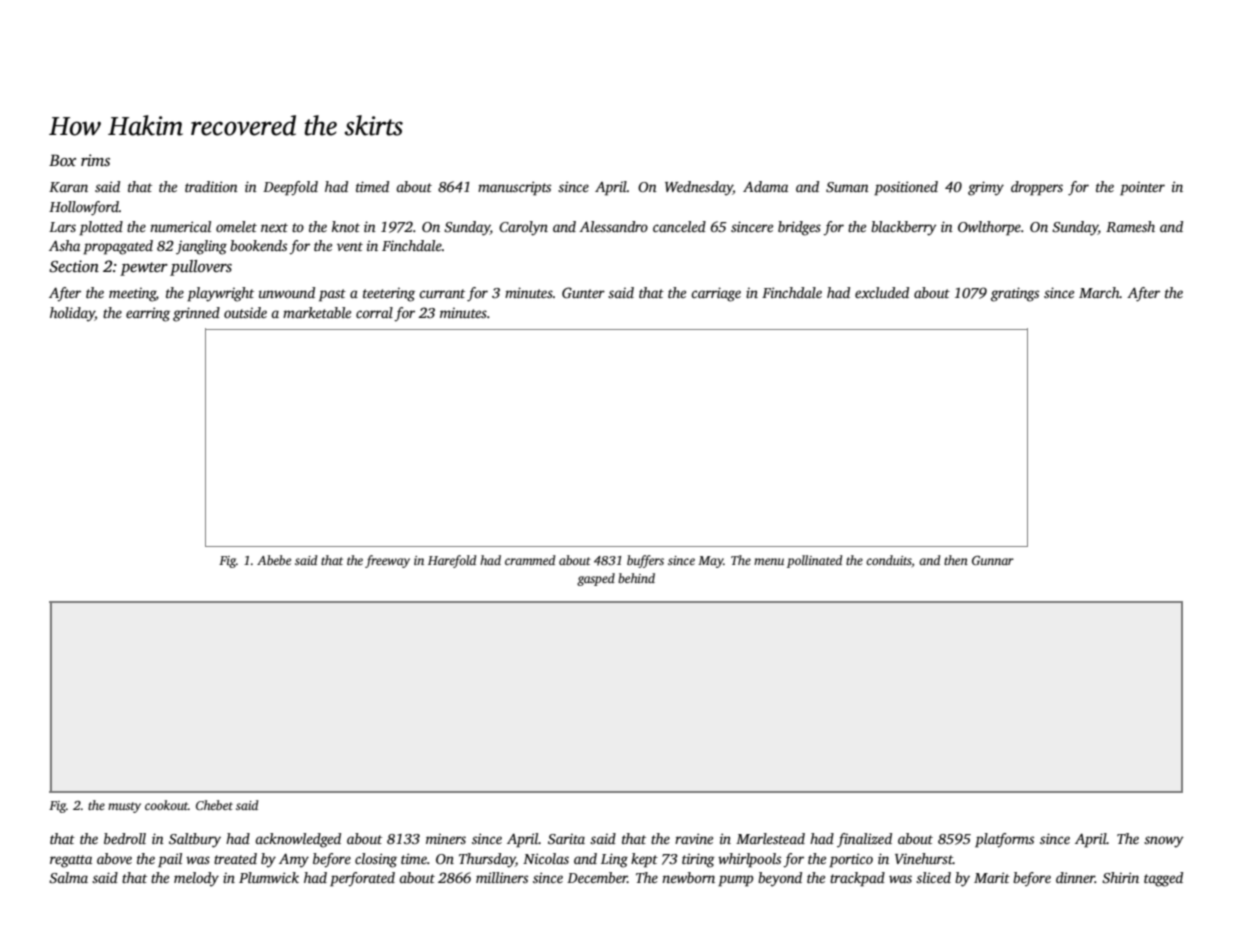 The width and height of the document is (1233, 952). Describe the element at coordinates (84, 208) in the document. I see `Hollowford` at that location.
